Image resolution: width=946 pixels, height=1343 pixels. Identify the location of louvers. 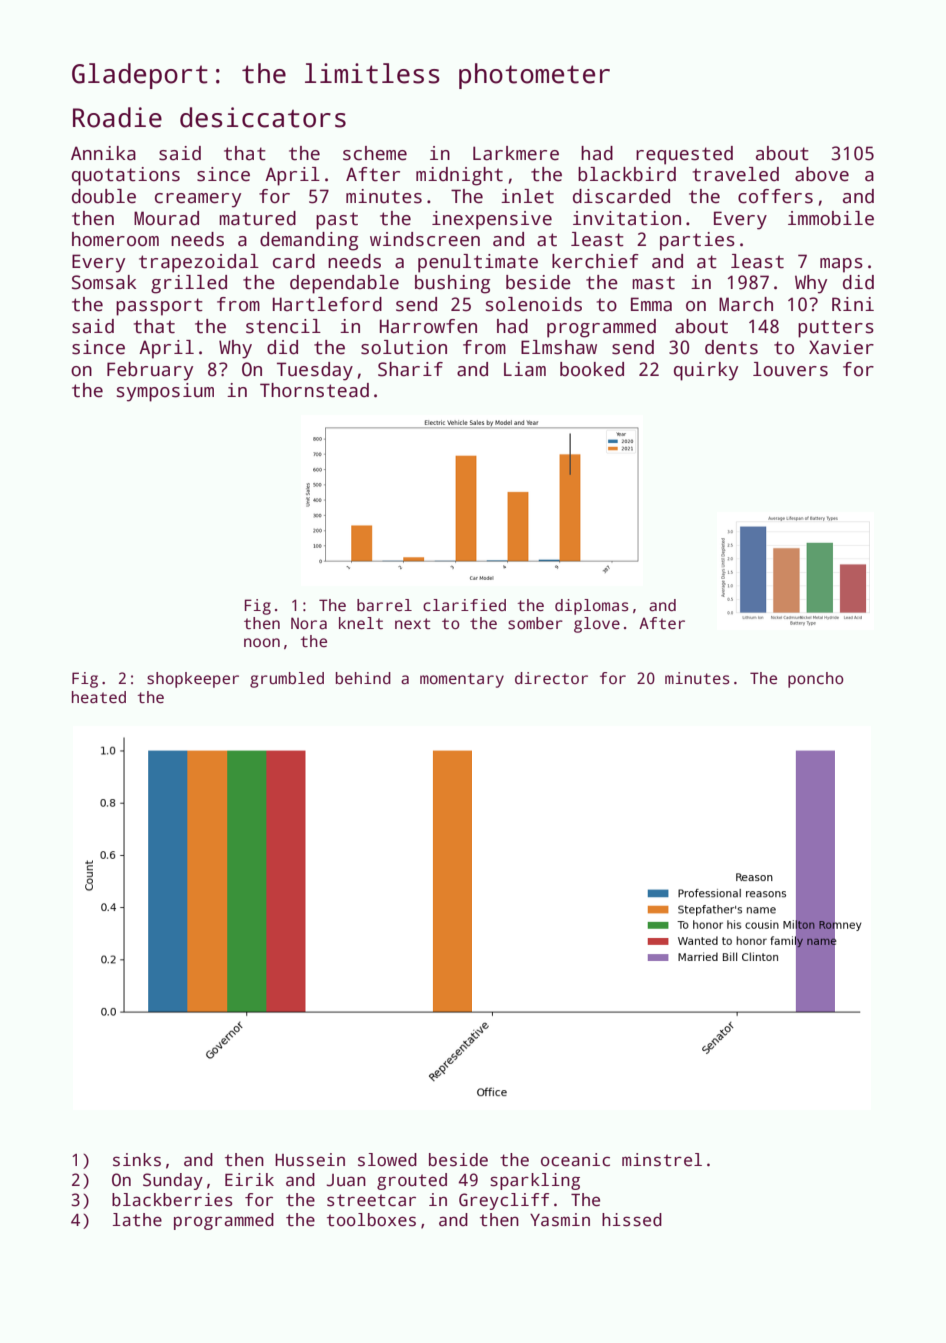
(790, 369).
